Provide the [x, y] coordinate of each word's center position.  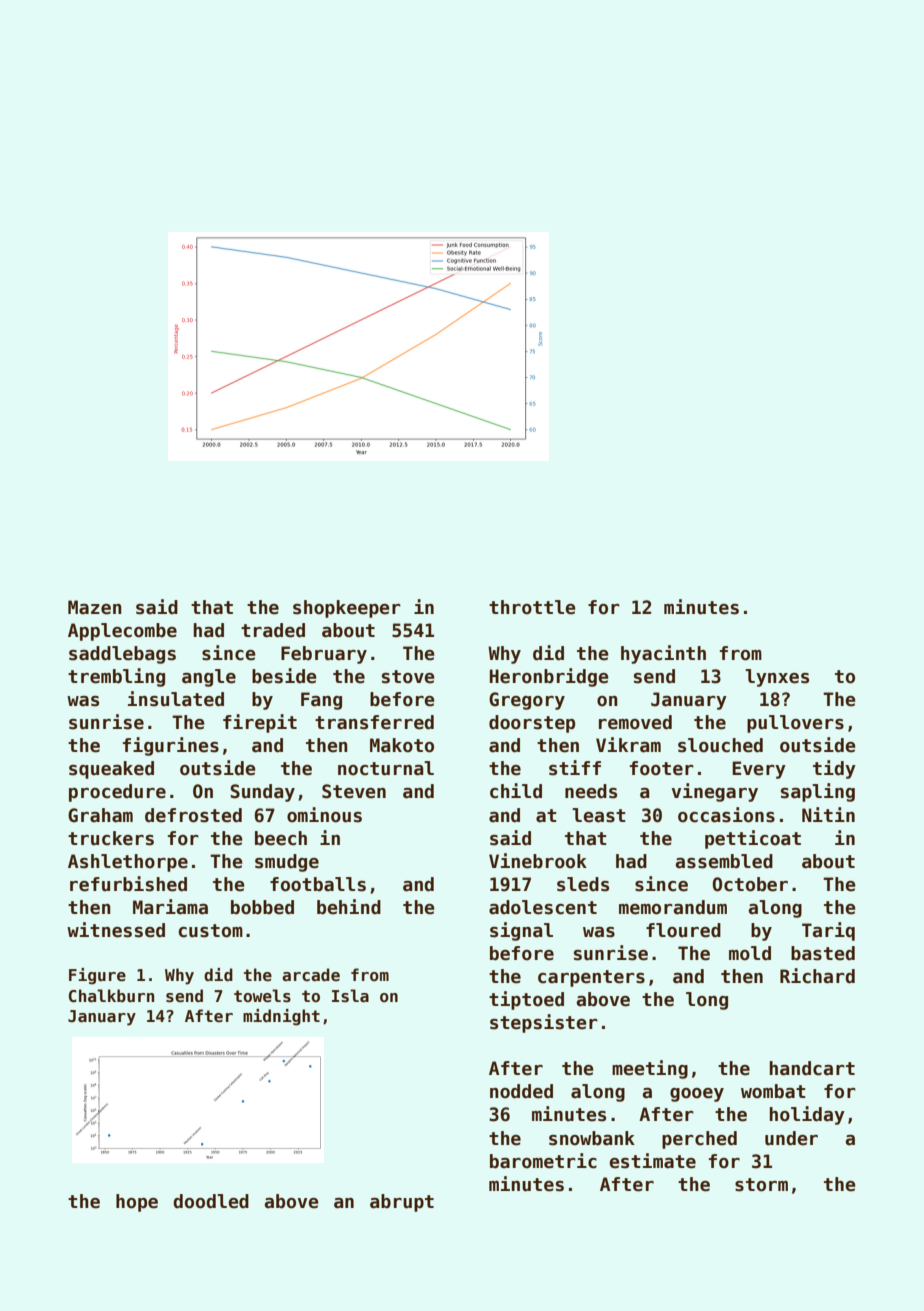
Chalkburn [111, 995]
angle [209, 678]
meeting [650, 1069]
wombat [773, 1091]
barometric [543, 1161]
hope [137, 1203]
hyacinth [663, 654]
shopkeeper [347, 609]
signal [521, 931]
